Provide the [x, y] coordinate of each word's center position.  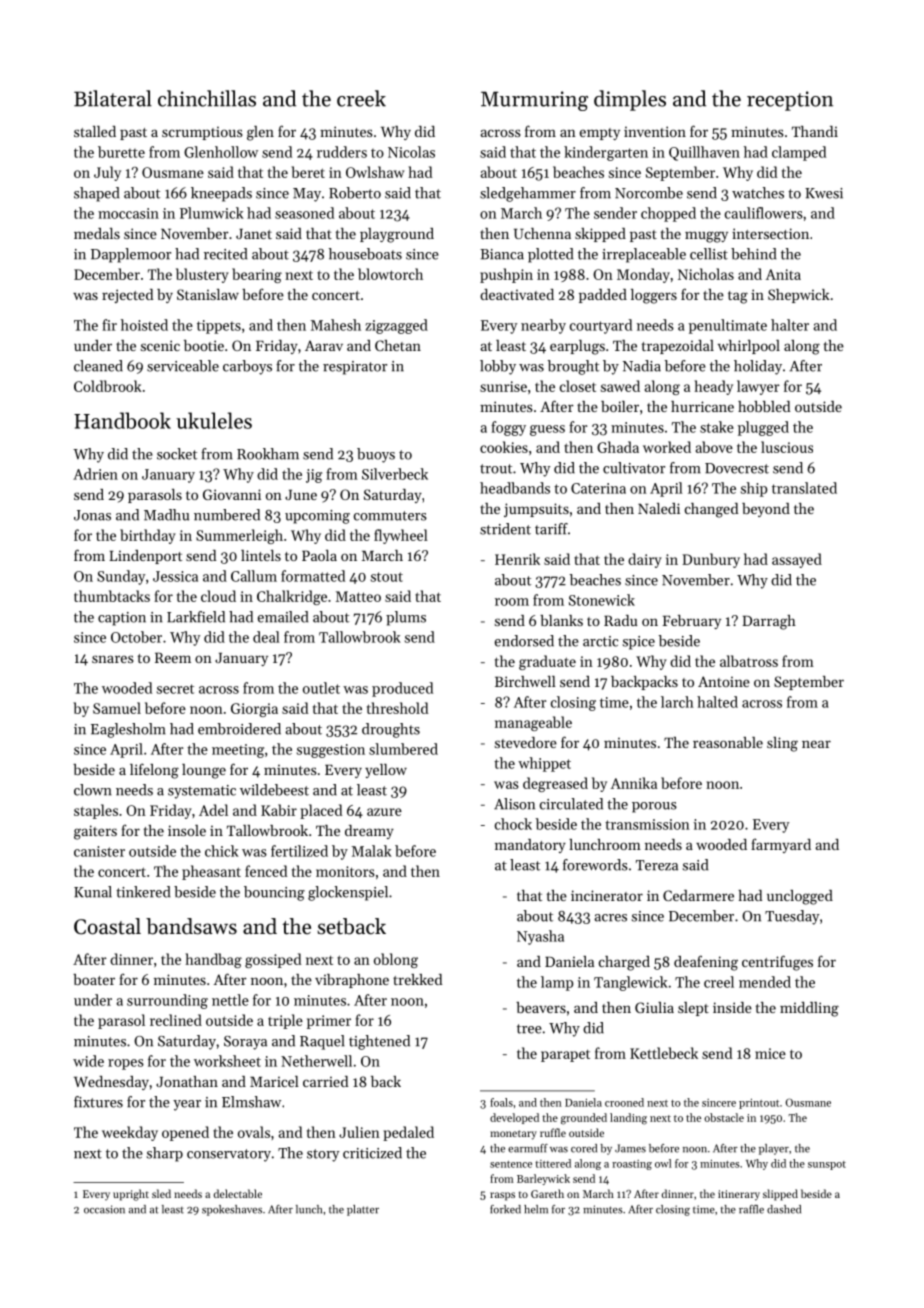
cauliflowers [764, 213]
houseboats [365, 254]
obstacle [724, 1117]
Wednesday [111, 1083]
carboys [247, 367]
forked [505, 1209]
